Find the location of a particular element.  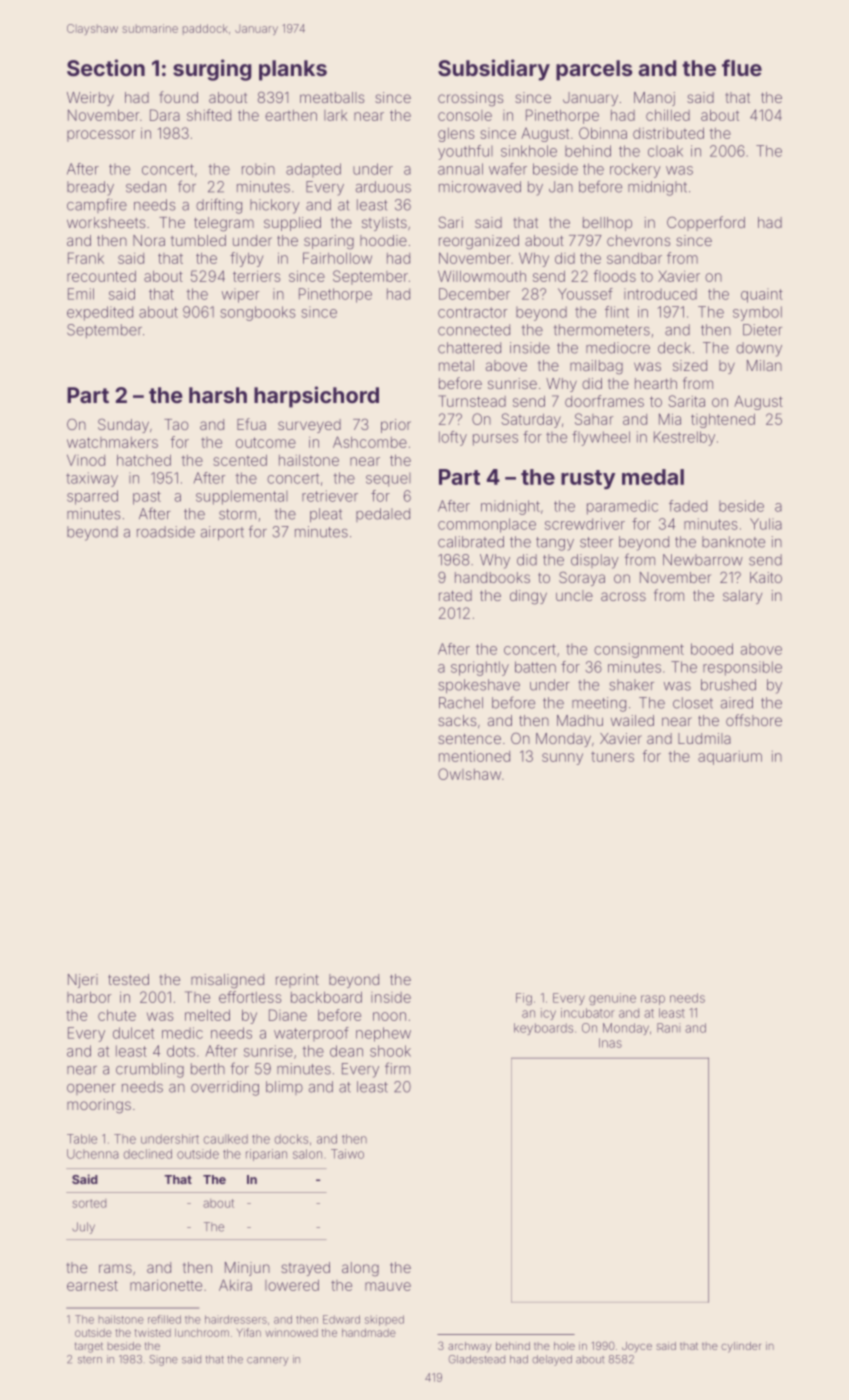

stern is located at coordinates (90, 1360).
